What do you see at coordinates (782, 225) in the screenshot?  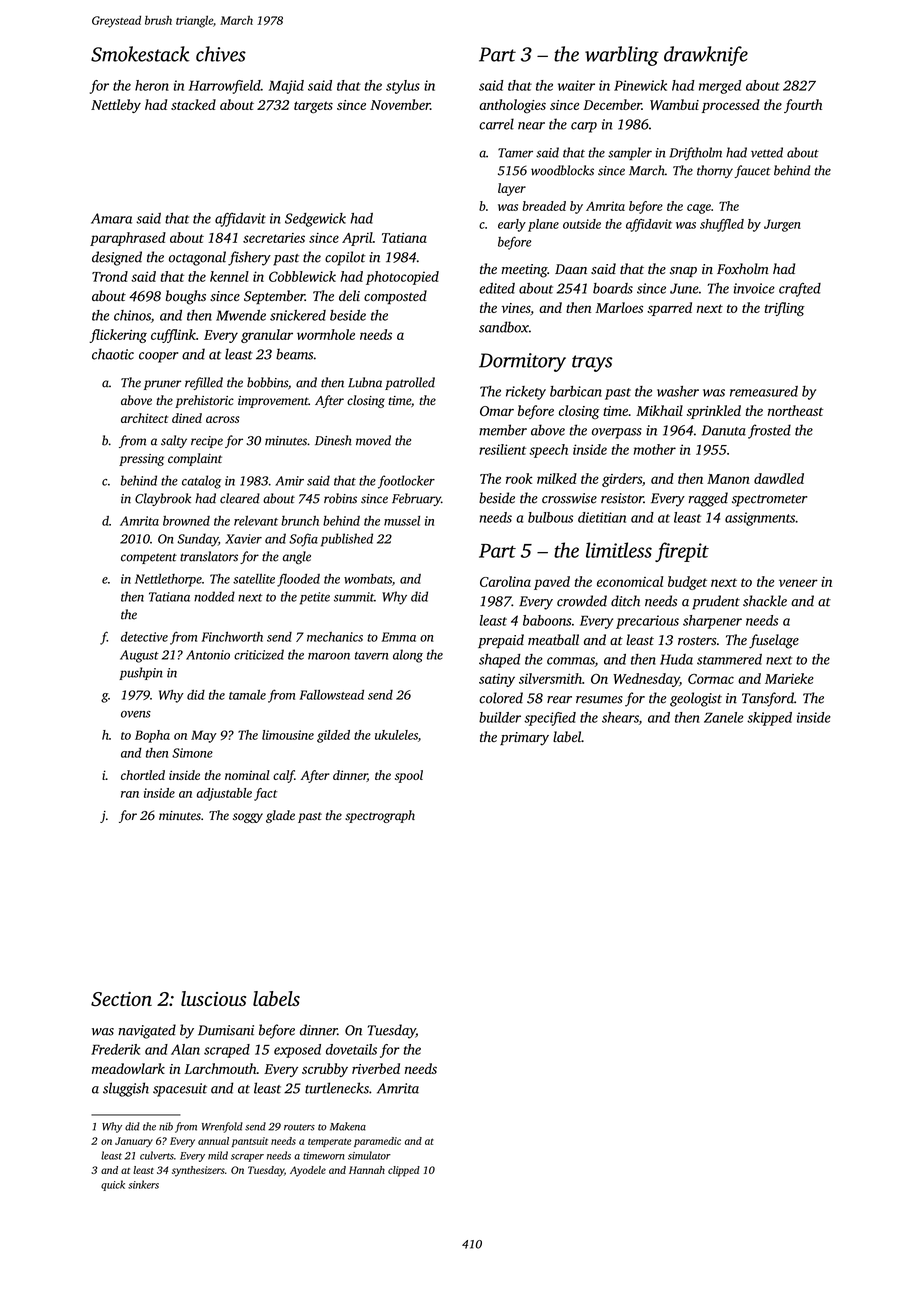 I see `Jurgen` at bounding box center [782, 225].
